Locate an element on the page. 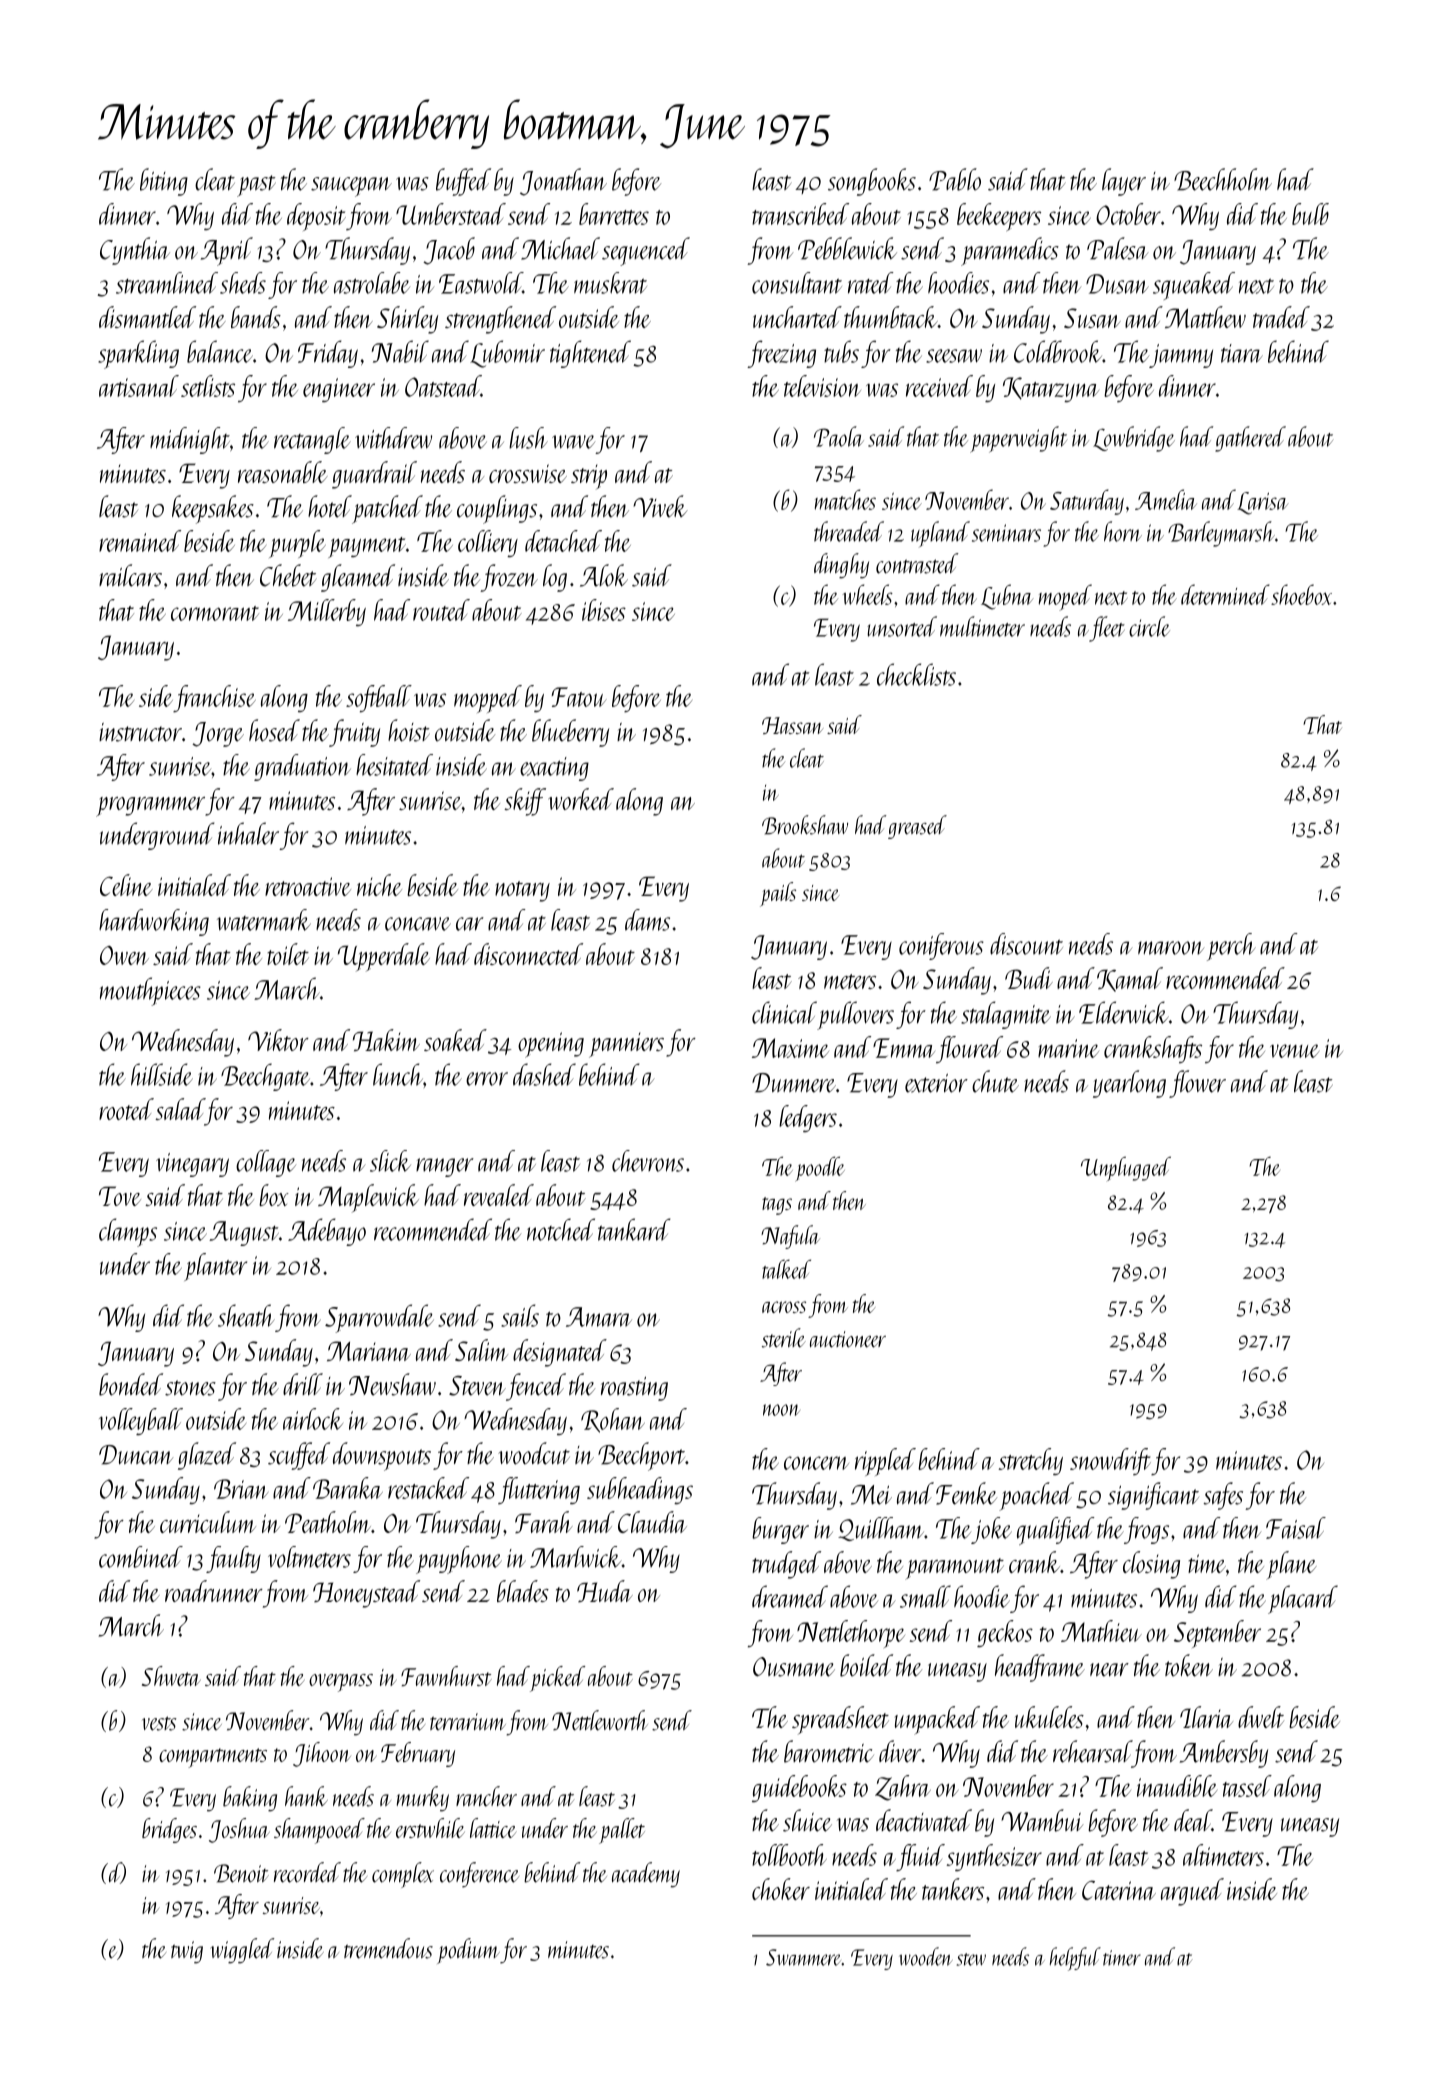  hardworking is located at coordinates (154, 922).
